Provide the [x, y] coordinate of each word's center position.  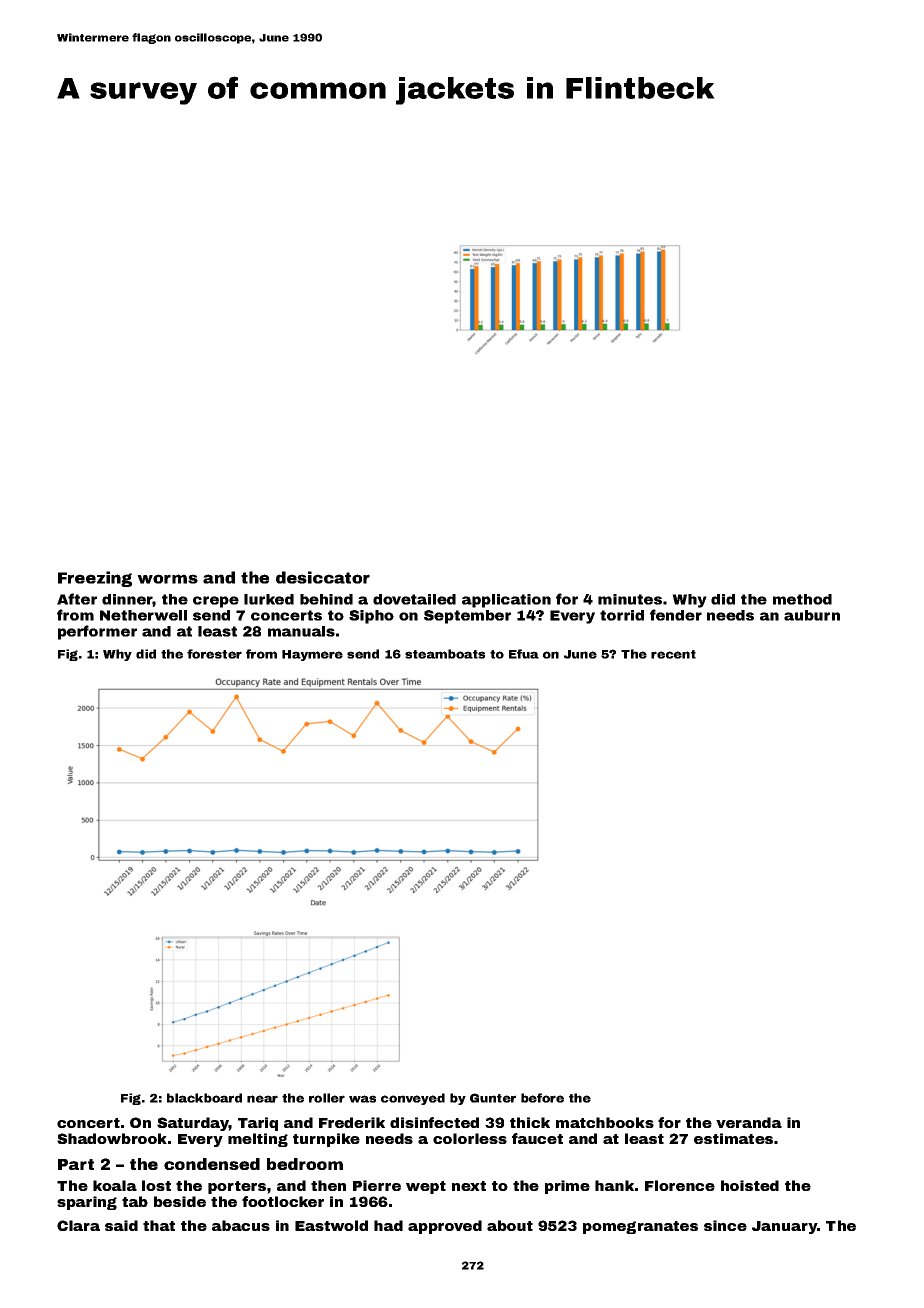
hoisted [750, 1185]
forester [214, 654]
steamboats [445, 654]
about [510, 1225]
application [506, 601]
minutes [630, 599]
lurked [269, 599]
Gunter [493, 1098]
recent [673, 654]
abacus [241, 1225]
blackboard [204, 1098]
